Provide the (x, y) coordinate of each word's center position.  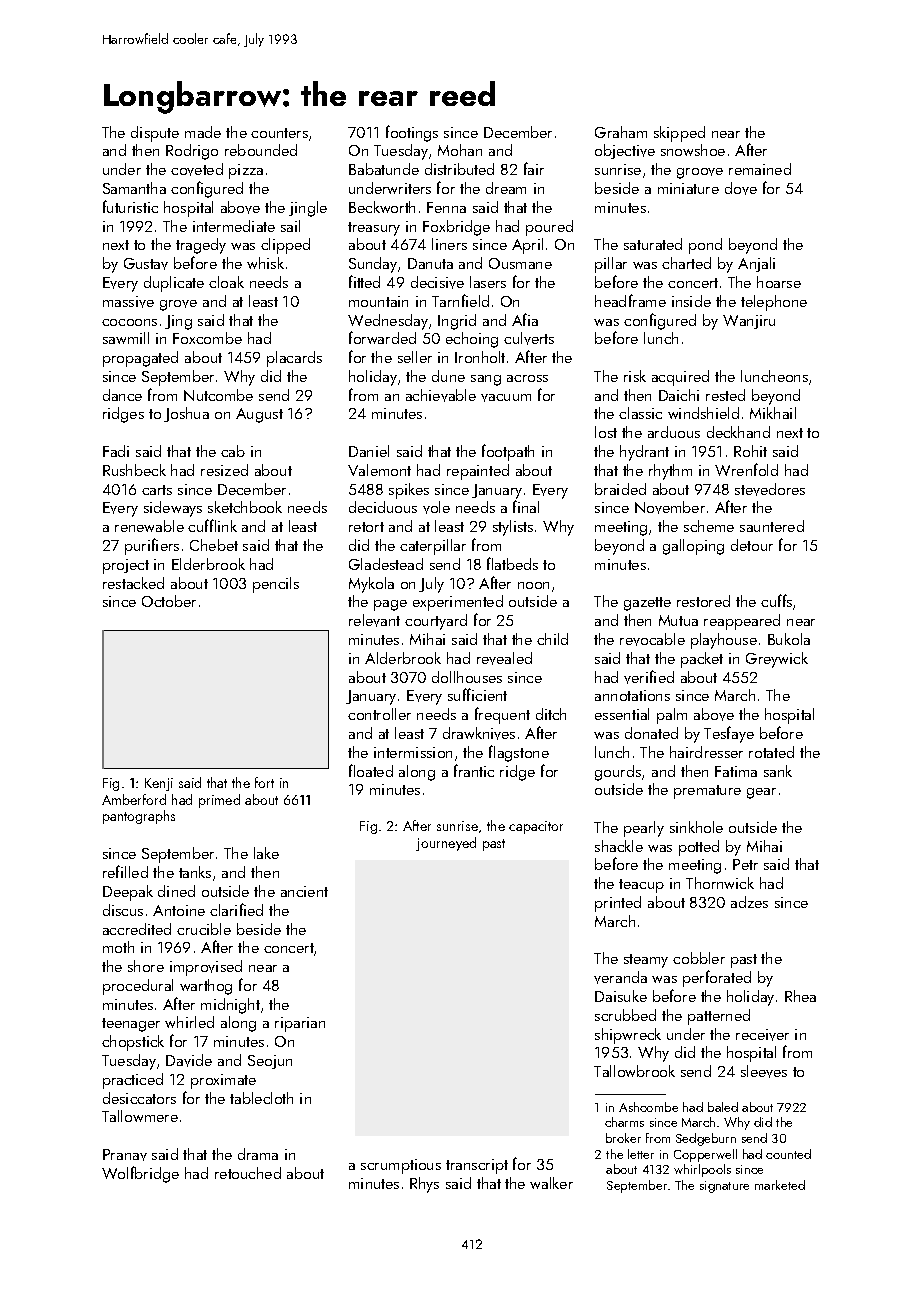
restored (703, 601)
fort (264, 782)
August (259, 415)
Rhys (424, 1185)
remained (760, 169)
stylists (513, 528)
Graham (621, 132)
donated (651, 733)
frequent (502, 715)
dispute (155, 134)
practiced (133, 1081)
